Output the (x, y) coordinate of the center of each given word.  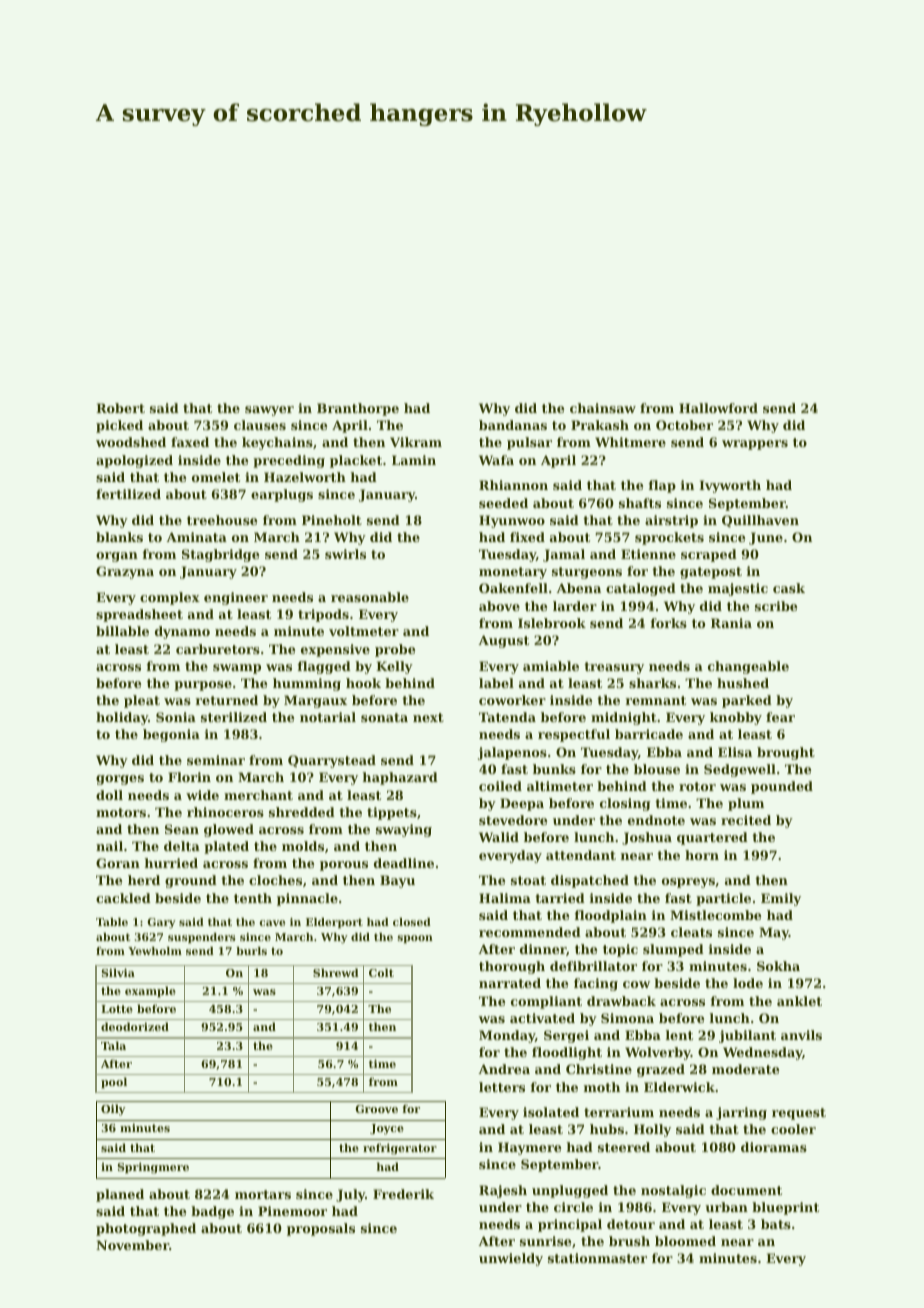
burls (251, 951)
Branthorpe (358, 409)
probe (395, 650)
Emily (781, 899)
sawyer (269, 411)
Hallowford (718, 408)
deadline (404, 863)
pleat (142, 701)
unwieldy (511, 1259)
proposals (321, 1229)
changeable (748, 667)
